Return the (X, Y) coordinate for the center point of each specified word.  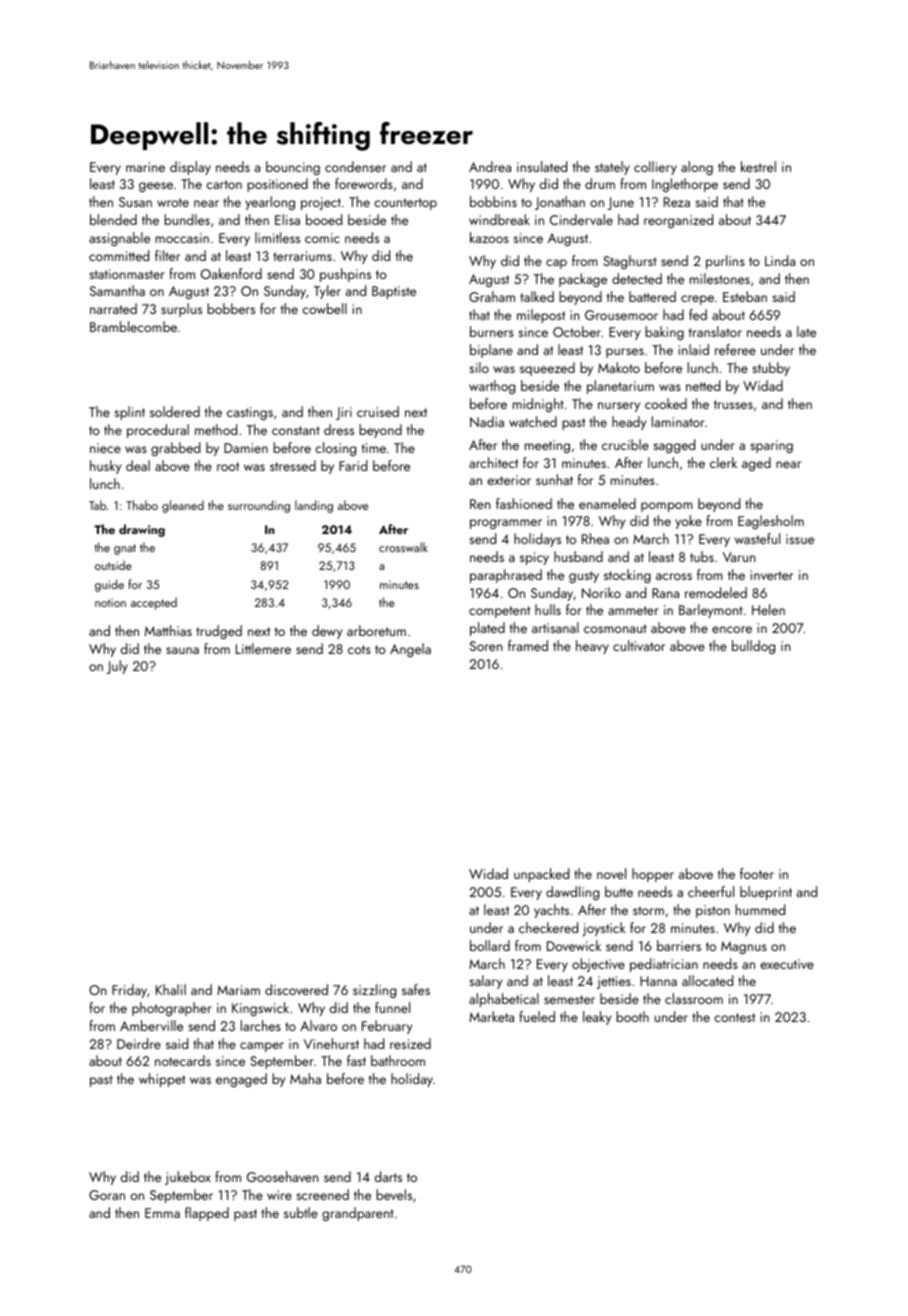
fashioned (524, 503)
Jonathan (560, 203)
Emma (162, 1213)
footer (757, 873)
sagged (674, 446)
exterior (509, 480)
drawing (142, 530)
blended (113, 219)
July (117, 667)
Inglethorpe (685, 185)
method (216, 429)
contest (734, 1017)
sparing (771, 446)
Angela (410, 650)
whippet (162, 1080)
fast (356, 1060)
